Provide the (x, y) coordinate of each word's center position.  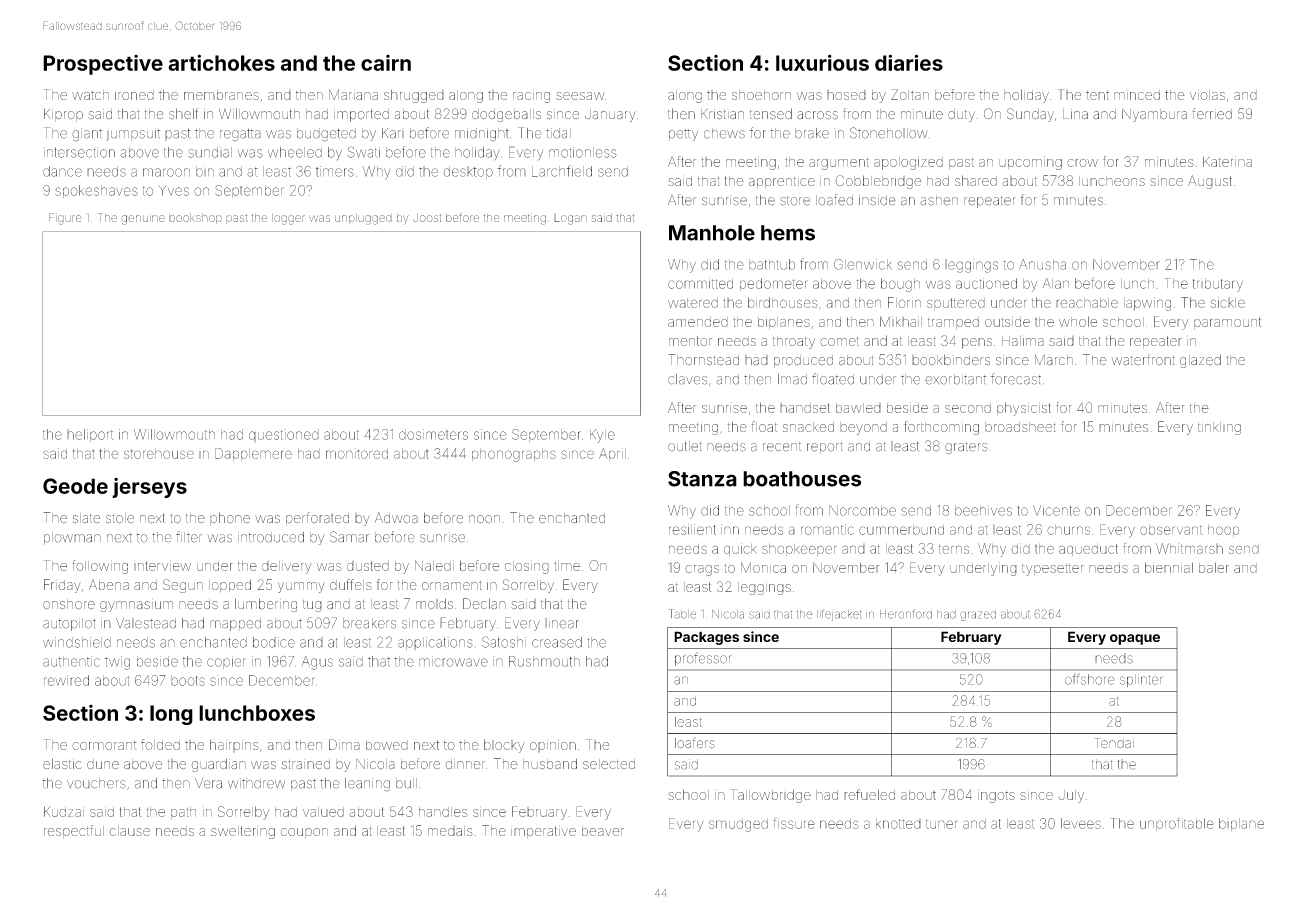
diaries (909, 62)
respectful (74, 831)
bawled (858, 408)
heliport (90, 435)
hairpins (234, 745)
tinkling (1219, 428)
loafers (695, 742)
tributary (1218, 285)
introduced (271, 537)
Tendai (1114, 743)
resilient (692, 529)
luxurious (822, 62)
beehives (983, 510)
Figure (65, 219)
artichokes (221, 62)
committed (700, 283)
